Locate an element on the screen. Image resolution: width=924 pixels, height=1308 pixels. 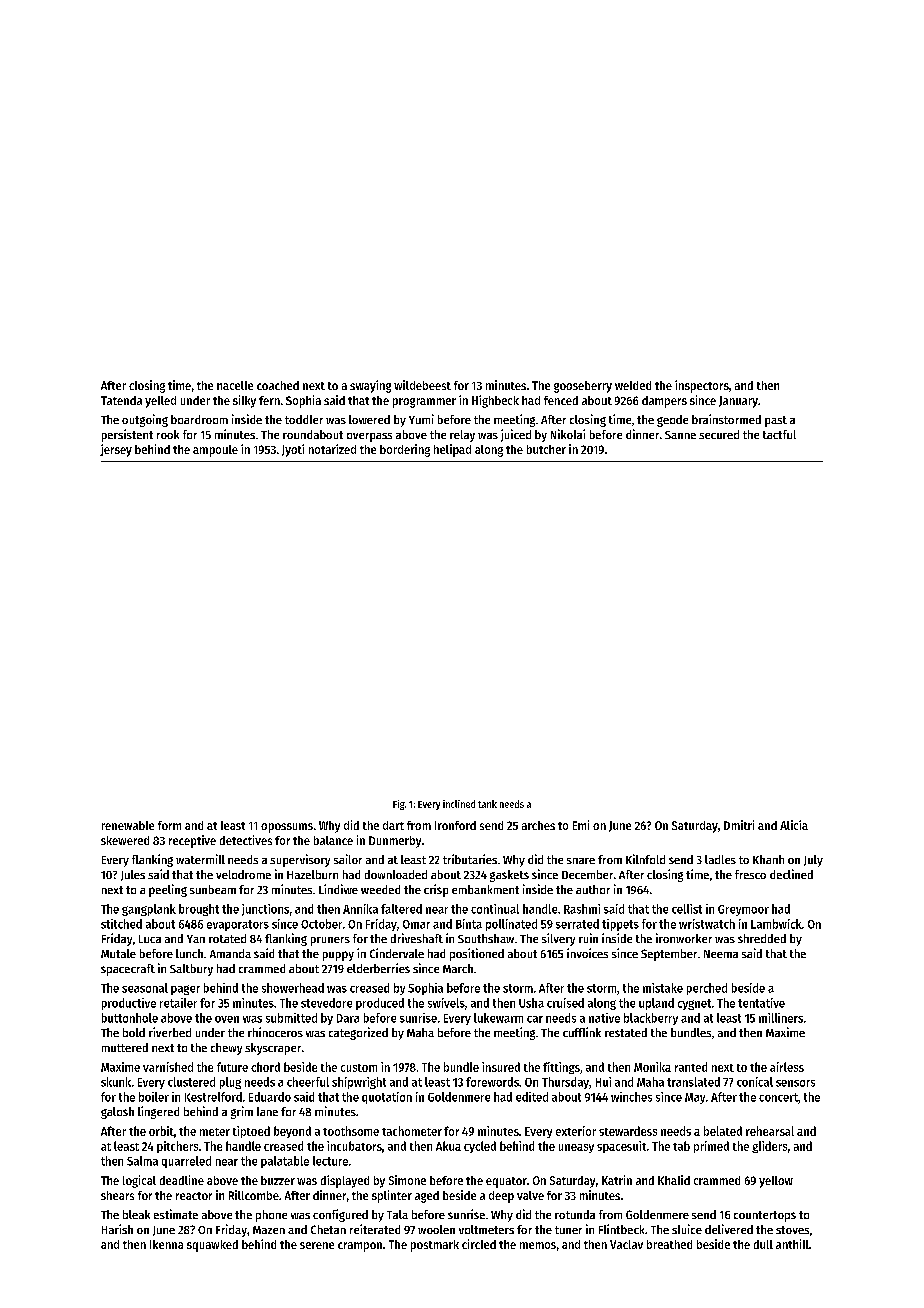
jersey is located at coordinates (116, 450).
